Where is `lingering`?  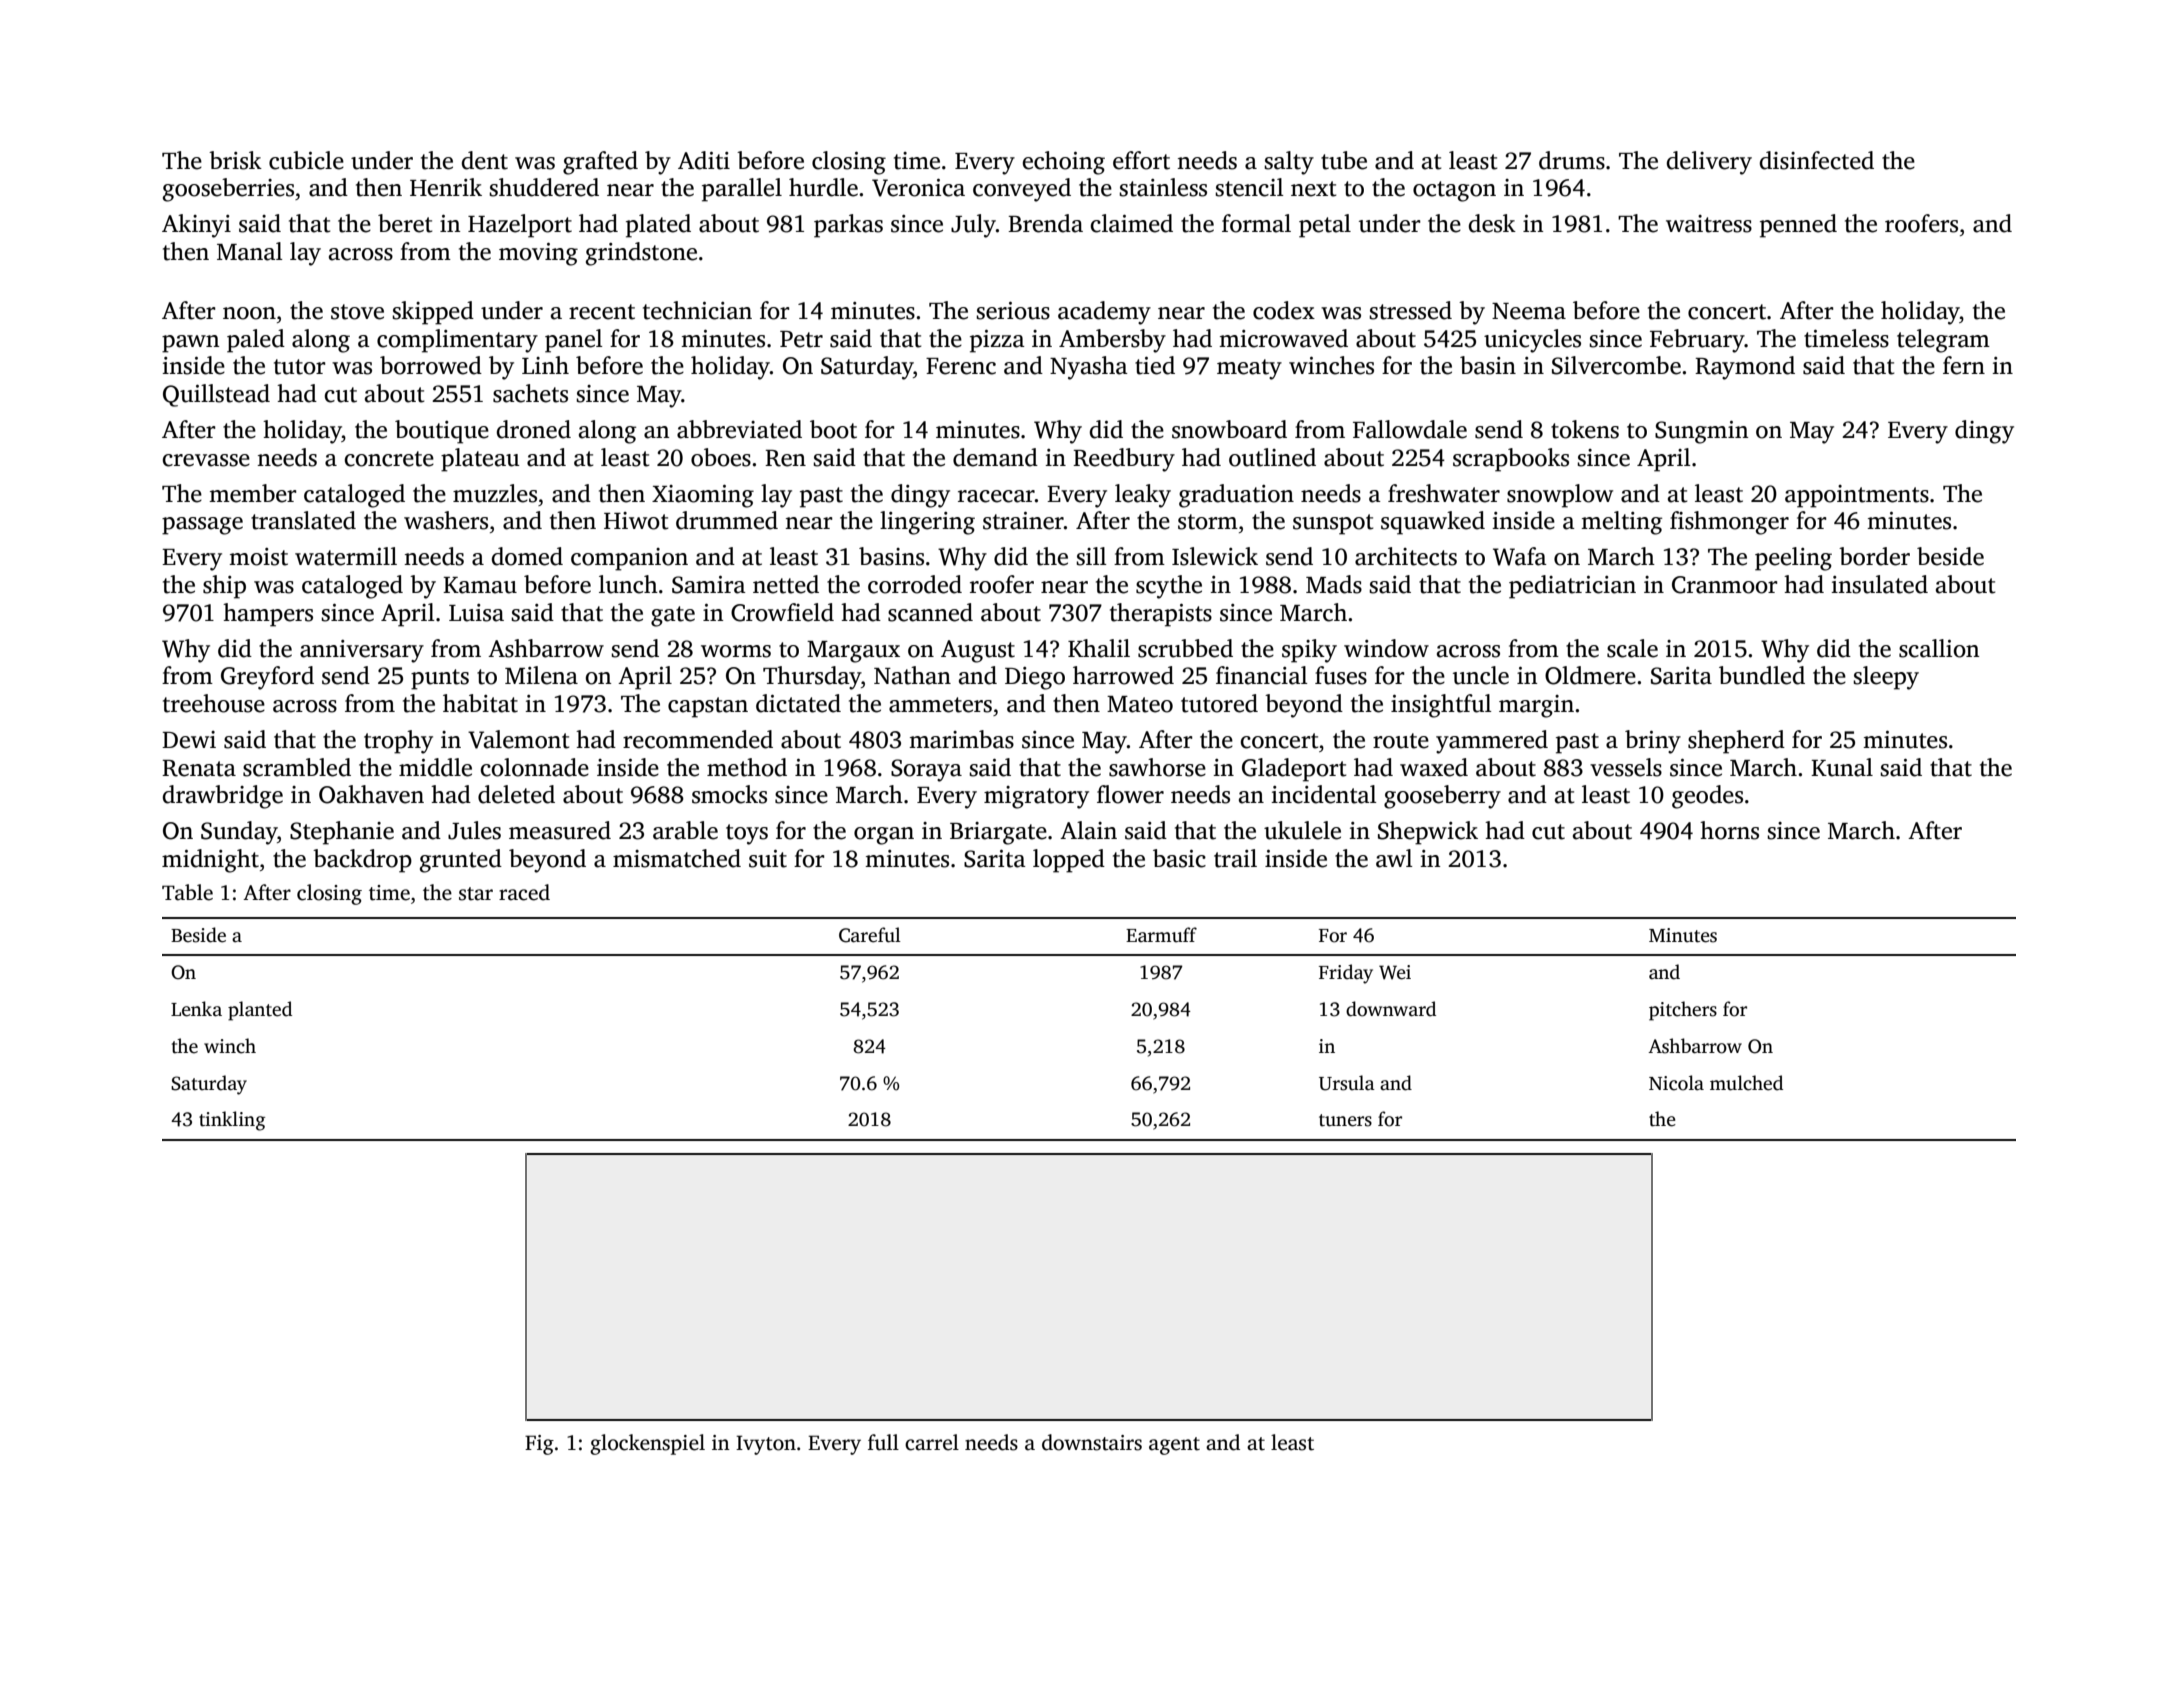 lingering is located at coordinates (927, 523).
